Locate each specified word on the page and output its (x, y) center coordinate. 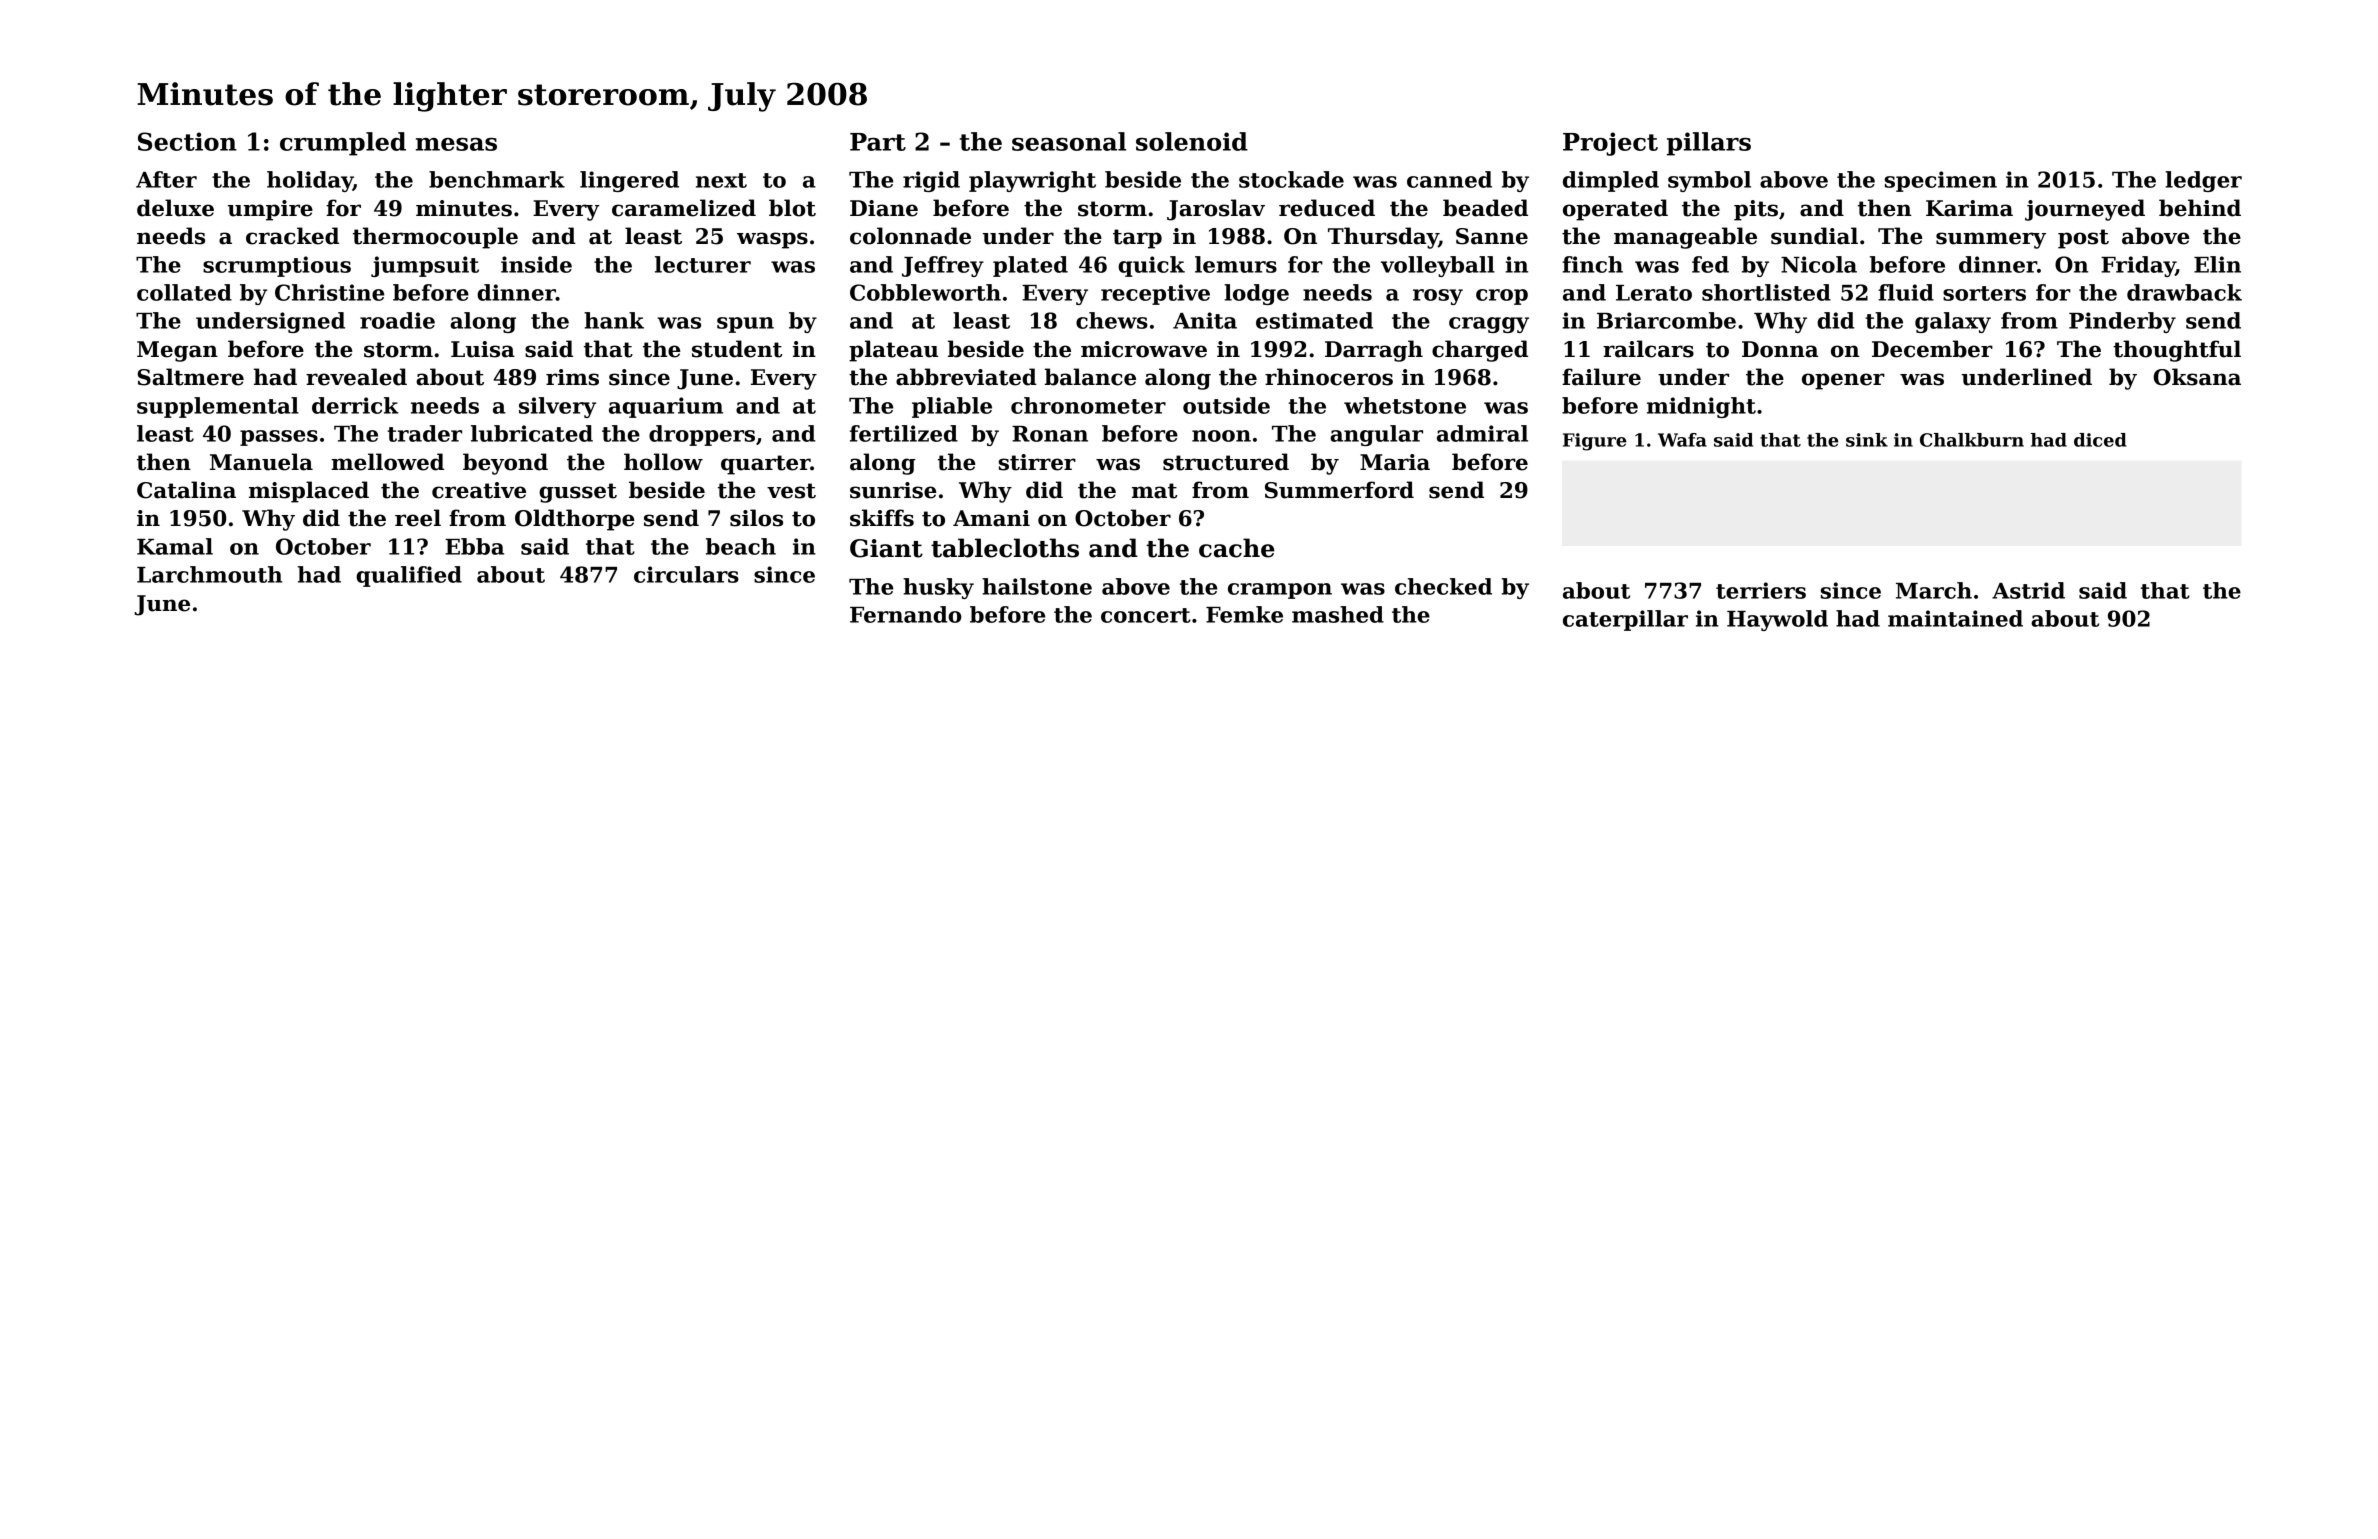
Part (878, 142)
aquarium (666, 407)
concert (1146, 615)
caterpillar (1625, 620)
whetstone (1405, 405)
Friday (2138, 266)
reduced (1327, 208)
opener (1843, 381)
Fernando (905, 614)
